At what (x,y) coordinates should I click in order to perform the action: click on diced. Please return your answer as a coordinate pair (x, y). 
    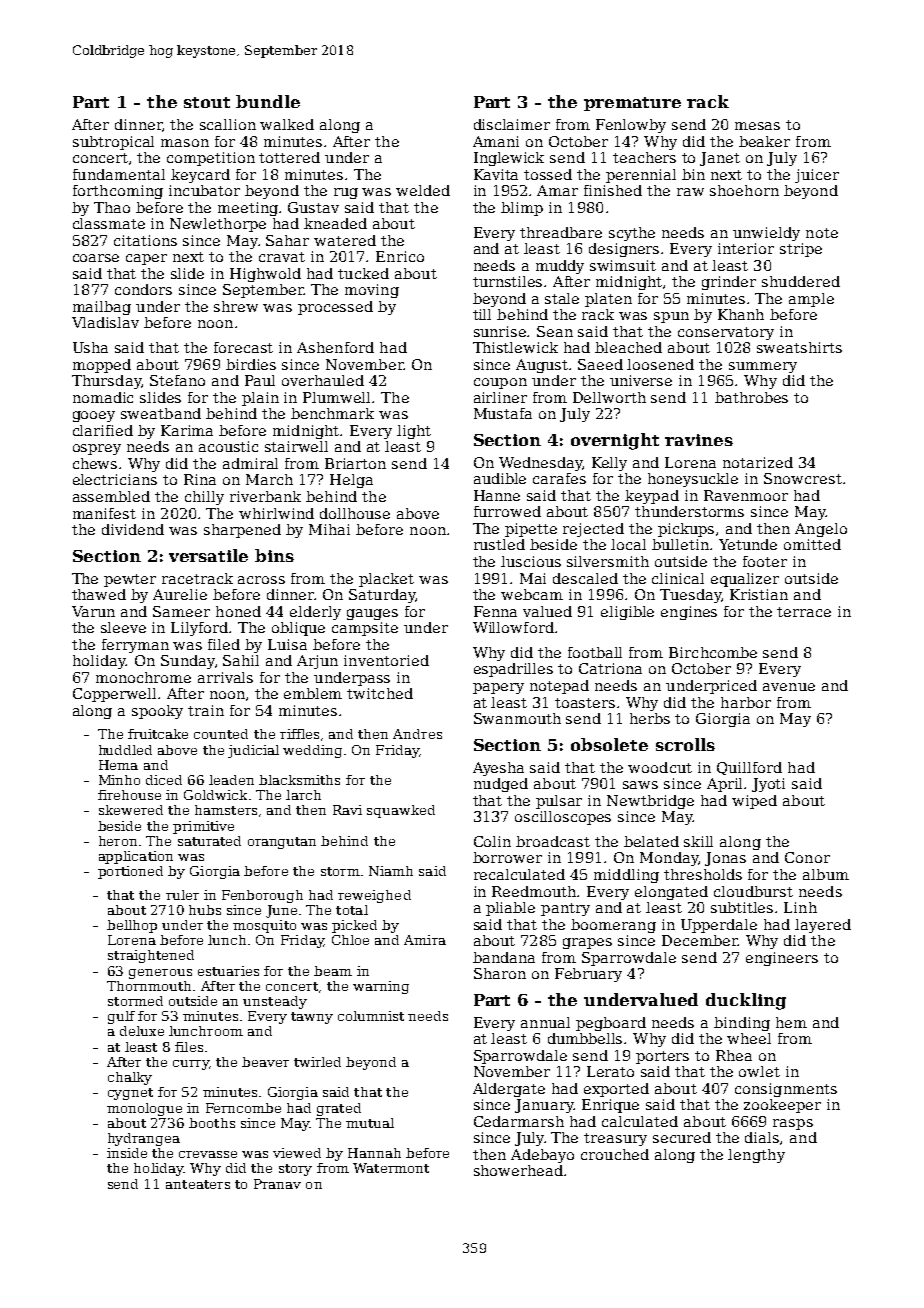
    Looking at the image, I should click on (164, 780).
